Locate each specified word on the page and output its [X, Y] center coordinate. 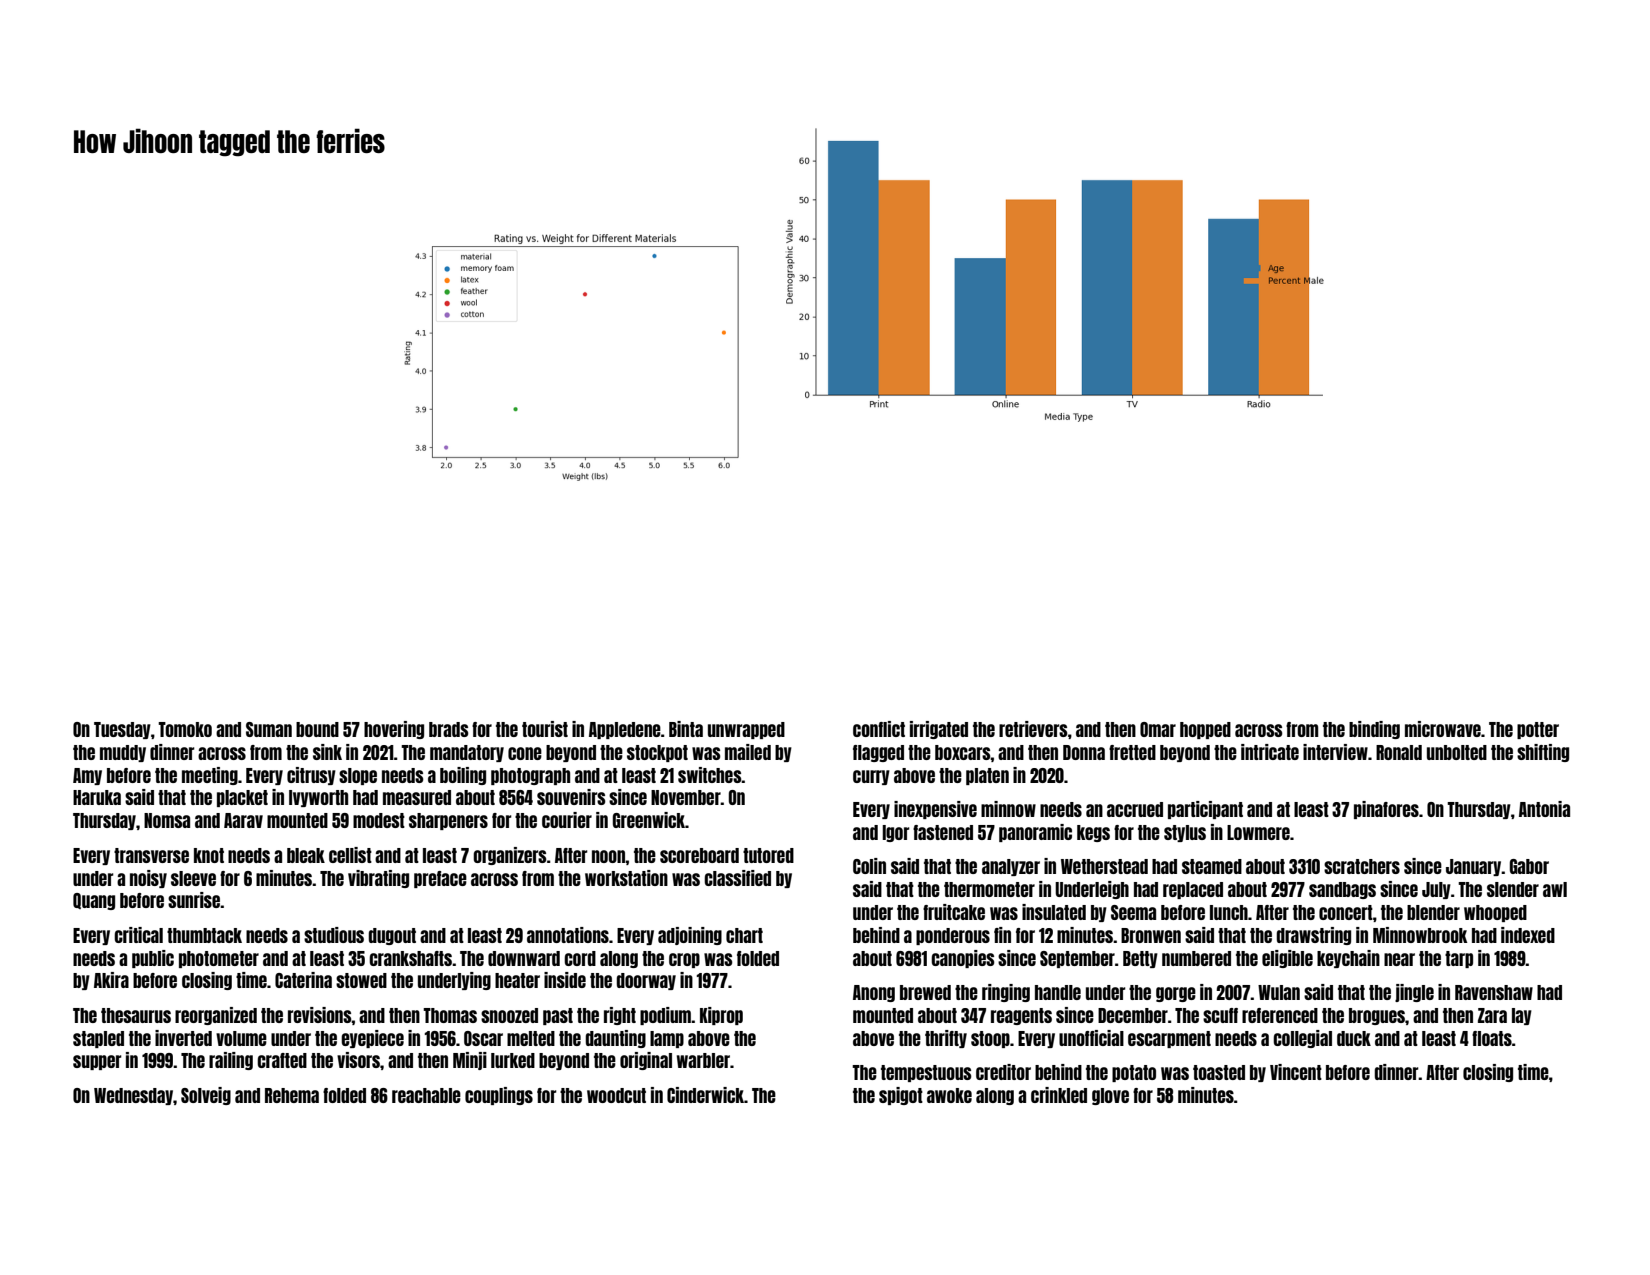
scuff [1220, 1015]
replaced [1193, 890]
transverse [151, 855]
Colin [869, 866]
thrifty [946, 1039]
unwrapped [746, 730]
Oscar [483, 1038]
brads [449, 729]
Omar [1158, 729]
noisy [148, 879]
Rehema [292, 1095]
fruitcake [954, 912]
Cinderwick [705, 1095]
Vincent [1296, 1072]
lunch [1229, 912]
